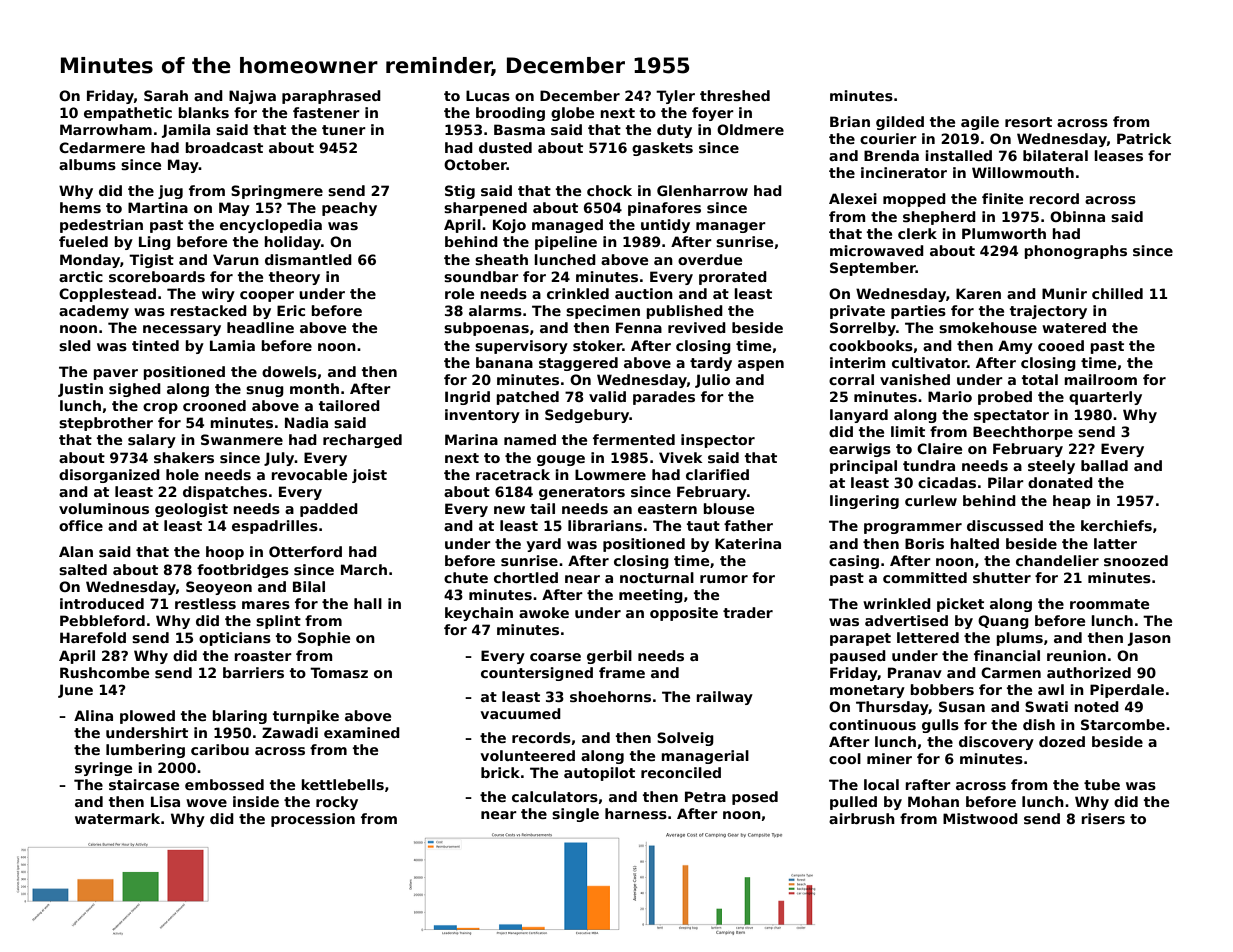 The image size is (1233, 952). I want to click on Otterford, so click(305, 551).
